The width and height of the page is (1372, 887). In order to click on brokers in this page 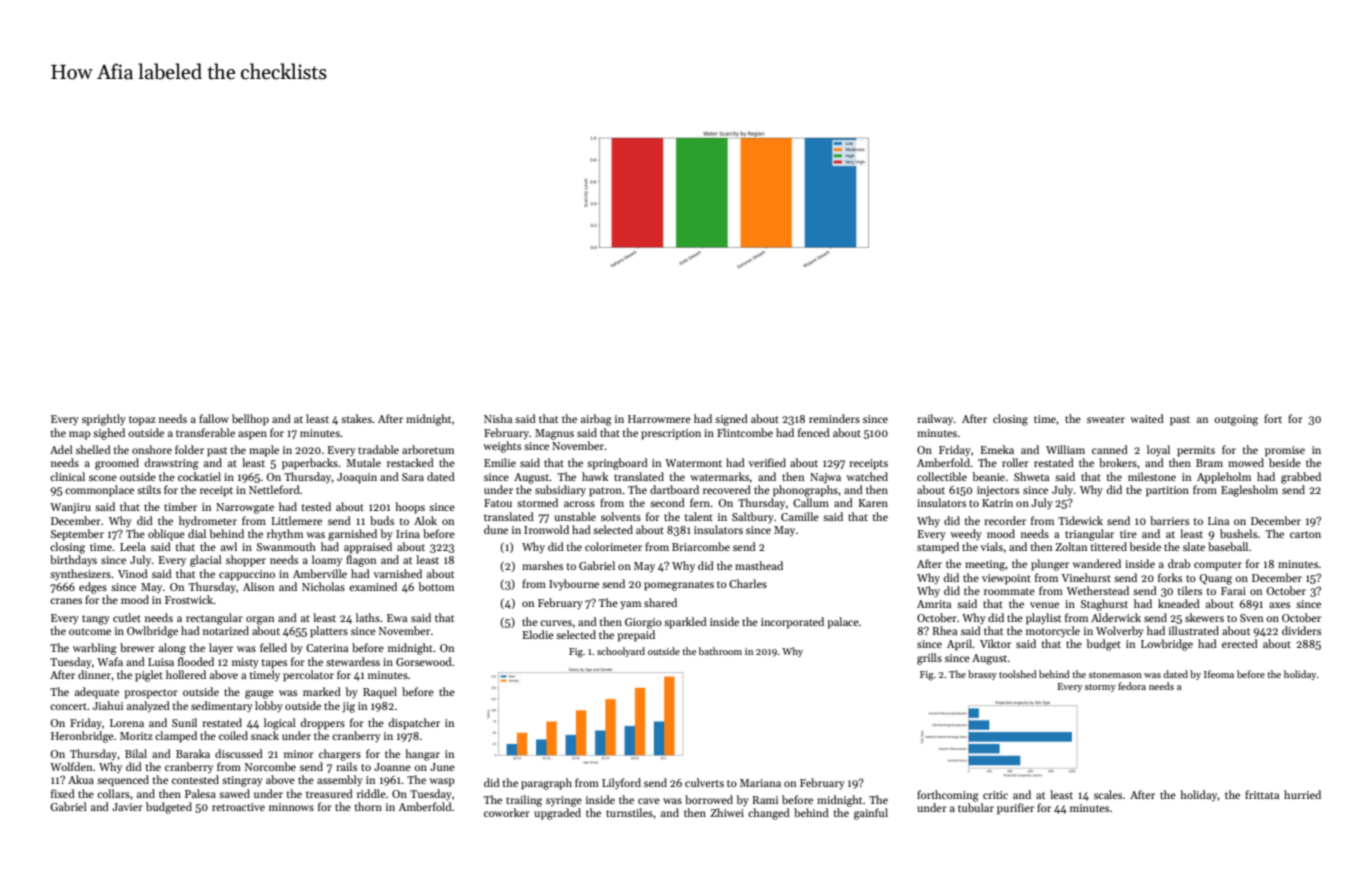, I will do `click(1118, 462)`.
